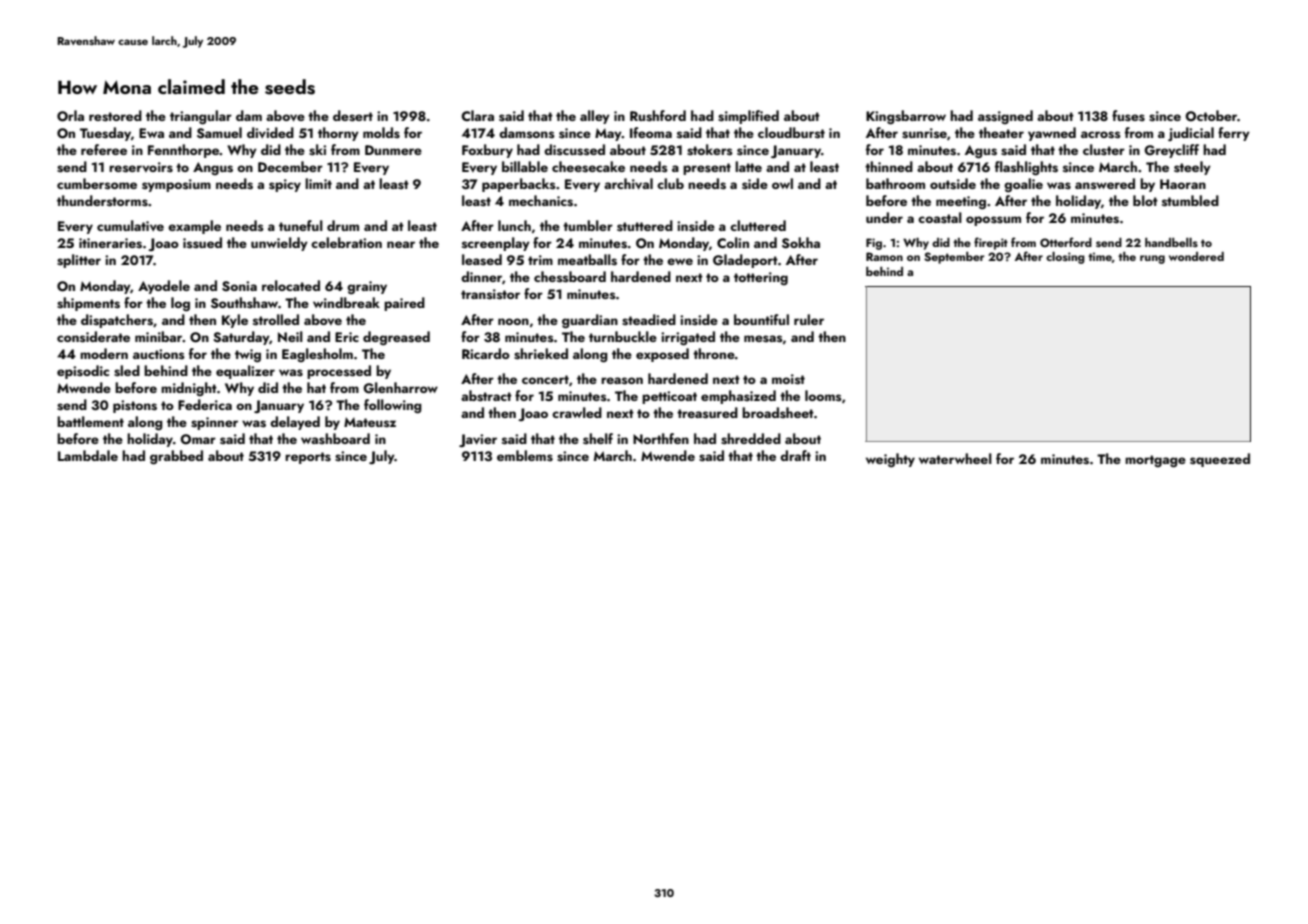 This screenshot has height=924, width=1308. Describe the element at coordinates (1152, 259) in the screenshot. I see `rung` at that location.
